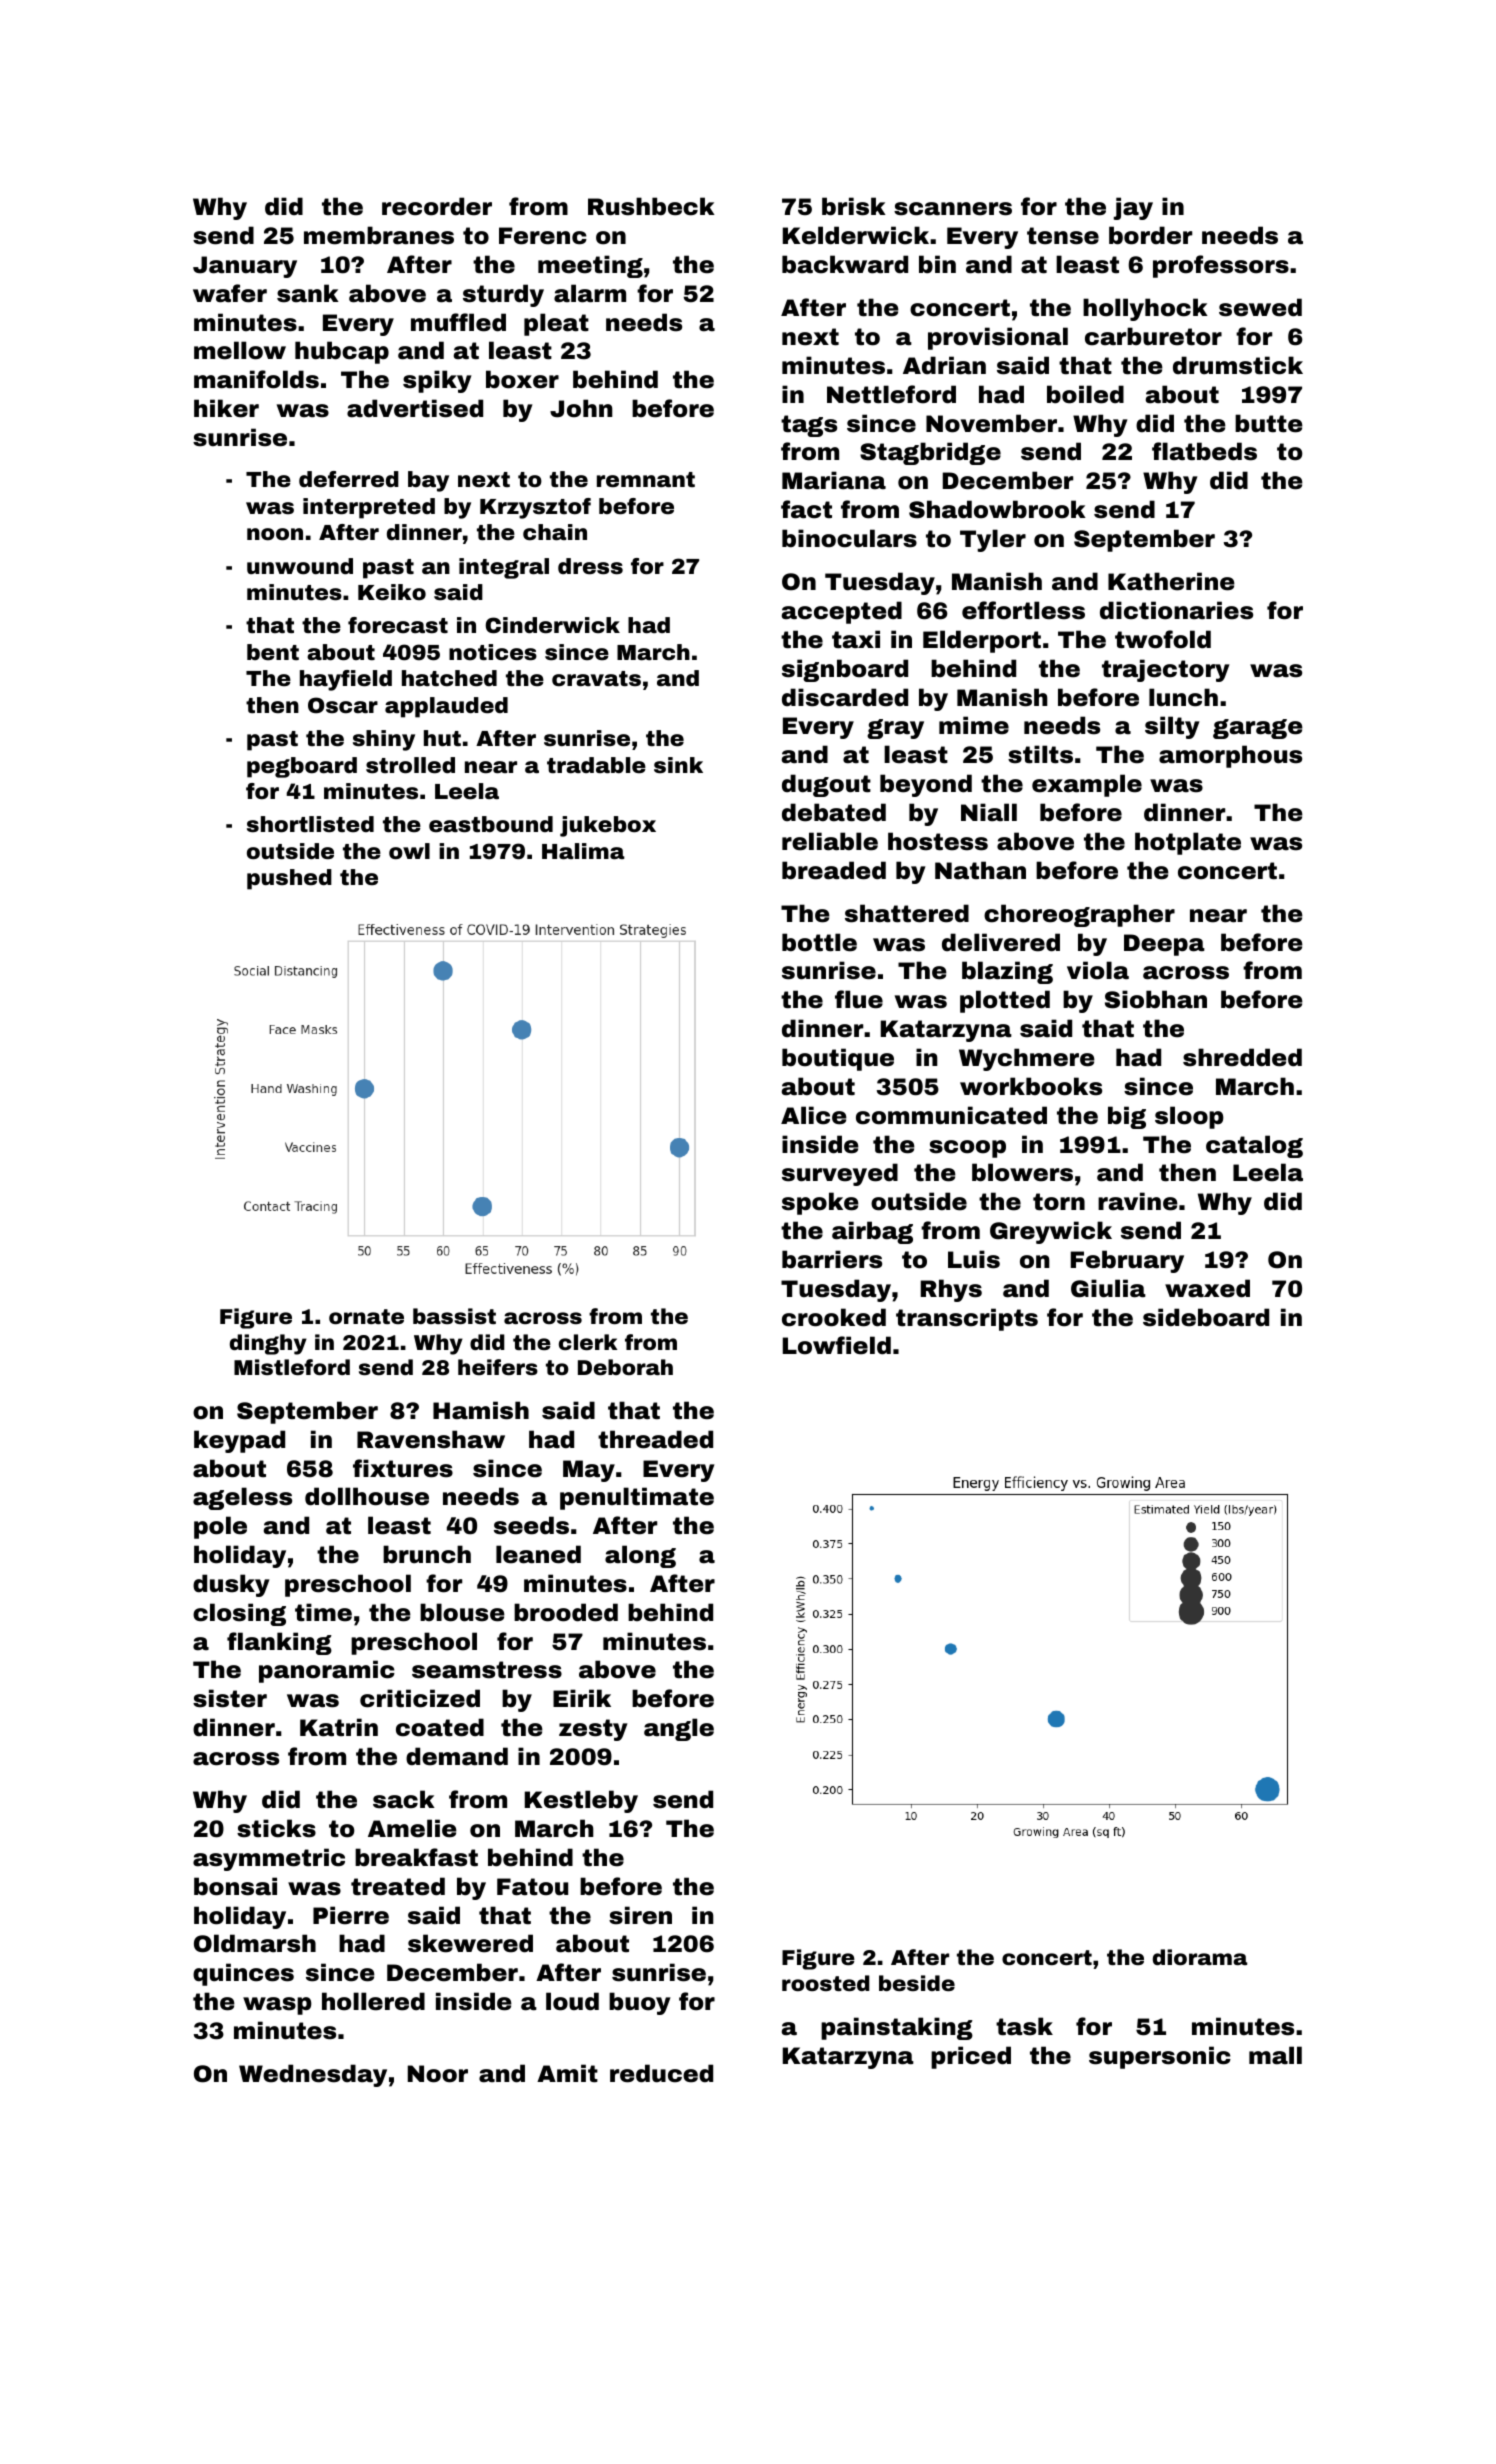 This screenshot has width=1496, height=2464. What do you see at coordinates (1275, 2055) in the screenshot?
I see `mall` at bounding box center [1275, 2055].
